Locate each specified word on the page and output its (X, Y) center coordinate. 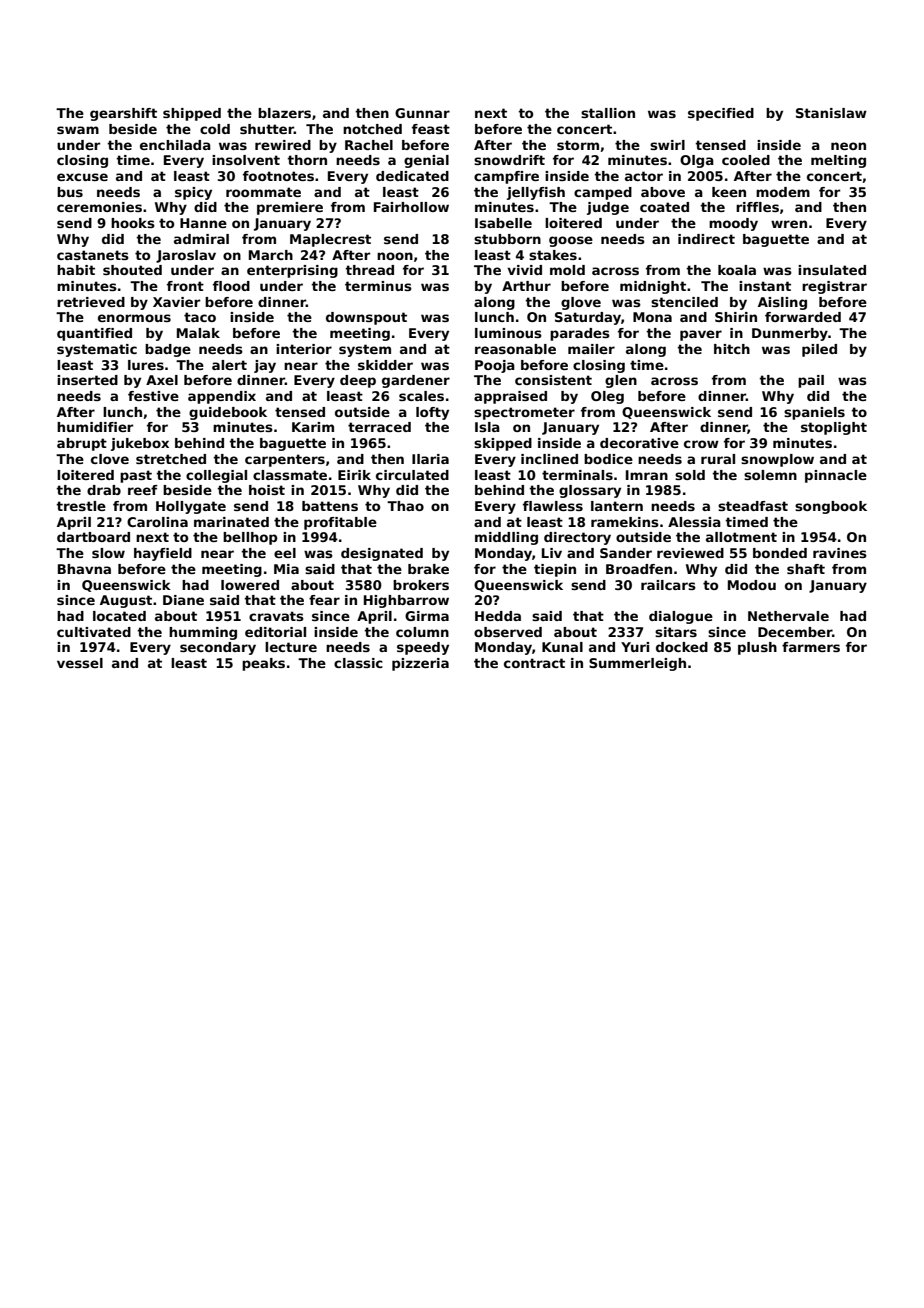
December (795, 632)
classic (358, 663)
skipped (503, 444)
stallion (608, 113)
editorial (275, 632)
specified (721, 114)
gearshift (123, 114)
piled (819, 350)
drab (104, 490)
